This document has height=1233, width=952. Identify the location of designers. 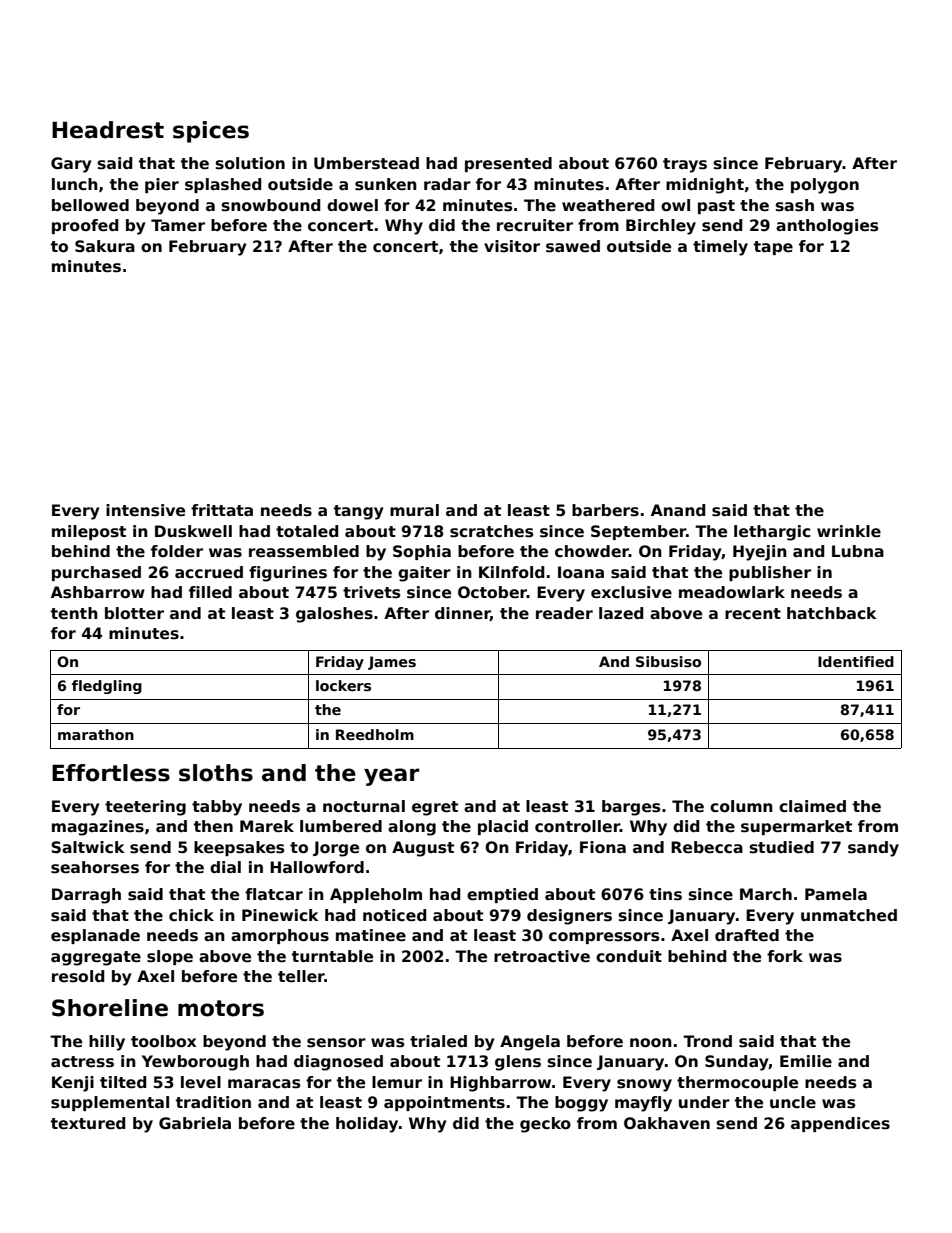
(569, 917).
